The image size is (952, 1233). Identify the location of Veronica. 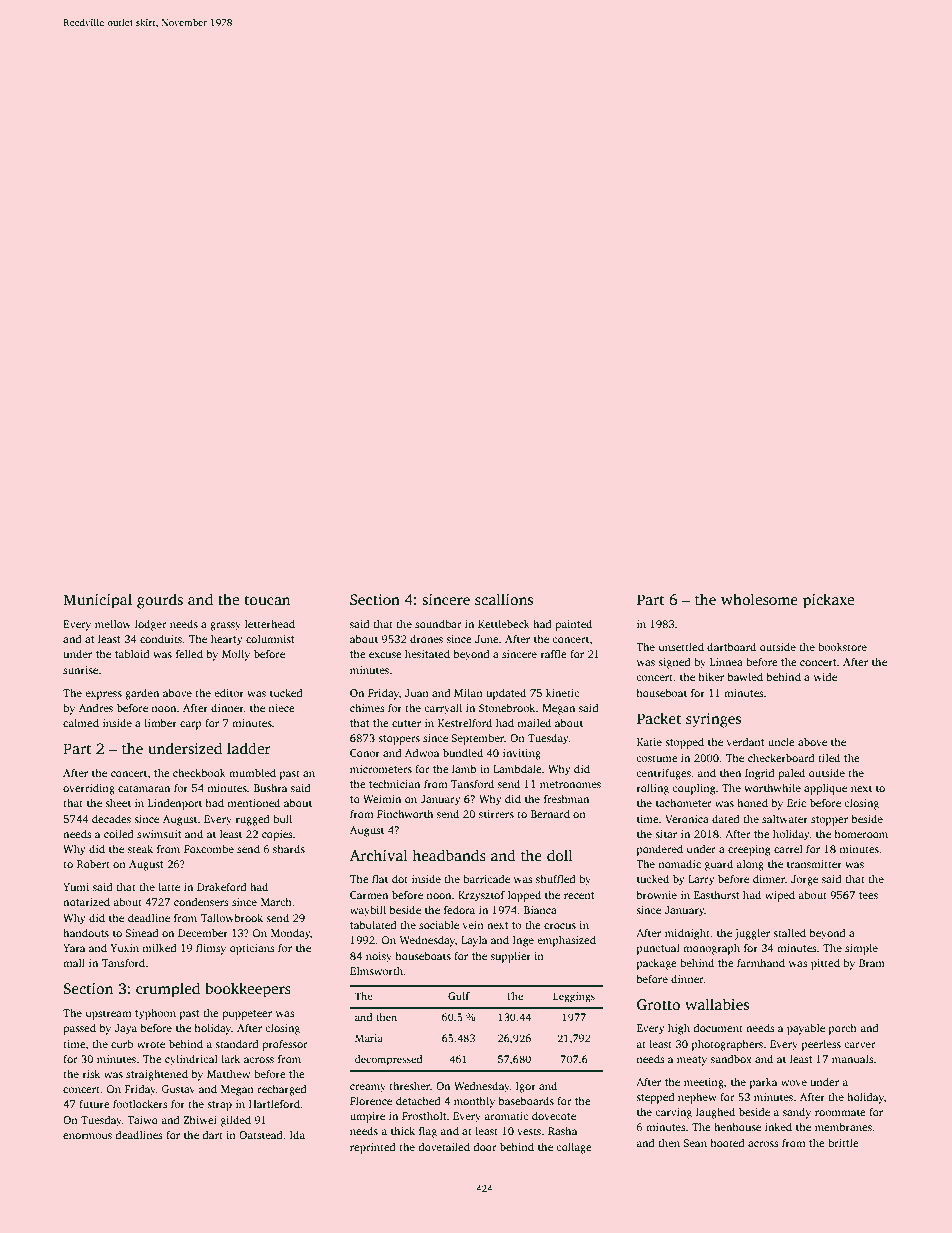
(687, 819).
